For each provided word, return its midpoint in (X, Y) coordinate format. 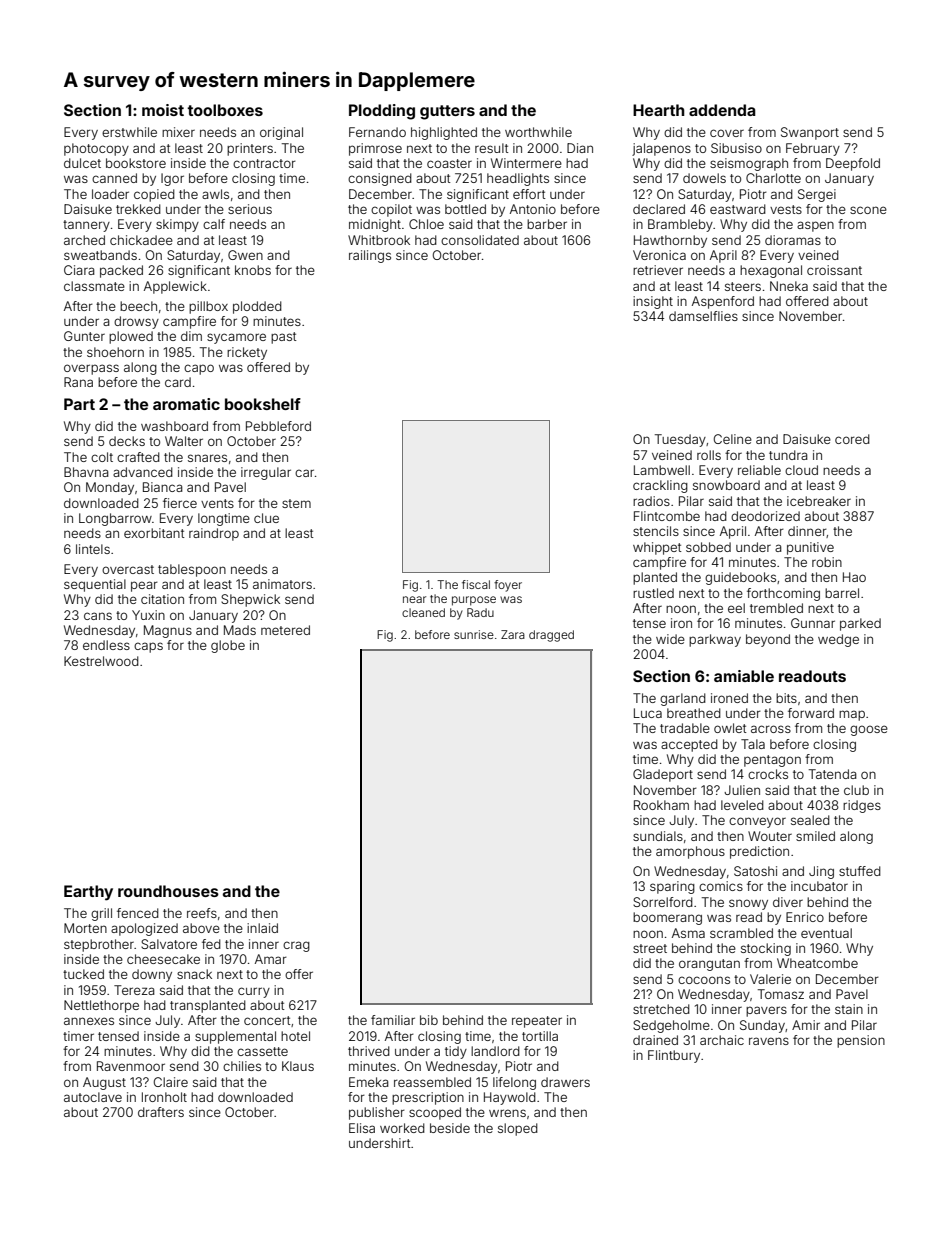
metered (285, 630)
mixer (178, 132)
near (414, 599)
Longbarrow (115, 519)
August (104, 1083)
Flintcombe (667, 516)
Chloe (426, 224)
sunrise (474, 634)
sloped (518, 1129)
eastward (738, 209)
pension (861, 1041)
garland (683, 699)
